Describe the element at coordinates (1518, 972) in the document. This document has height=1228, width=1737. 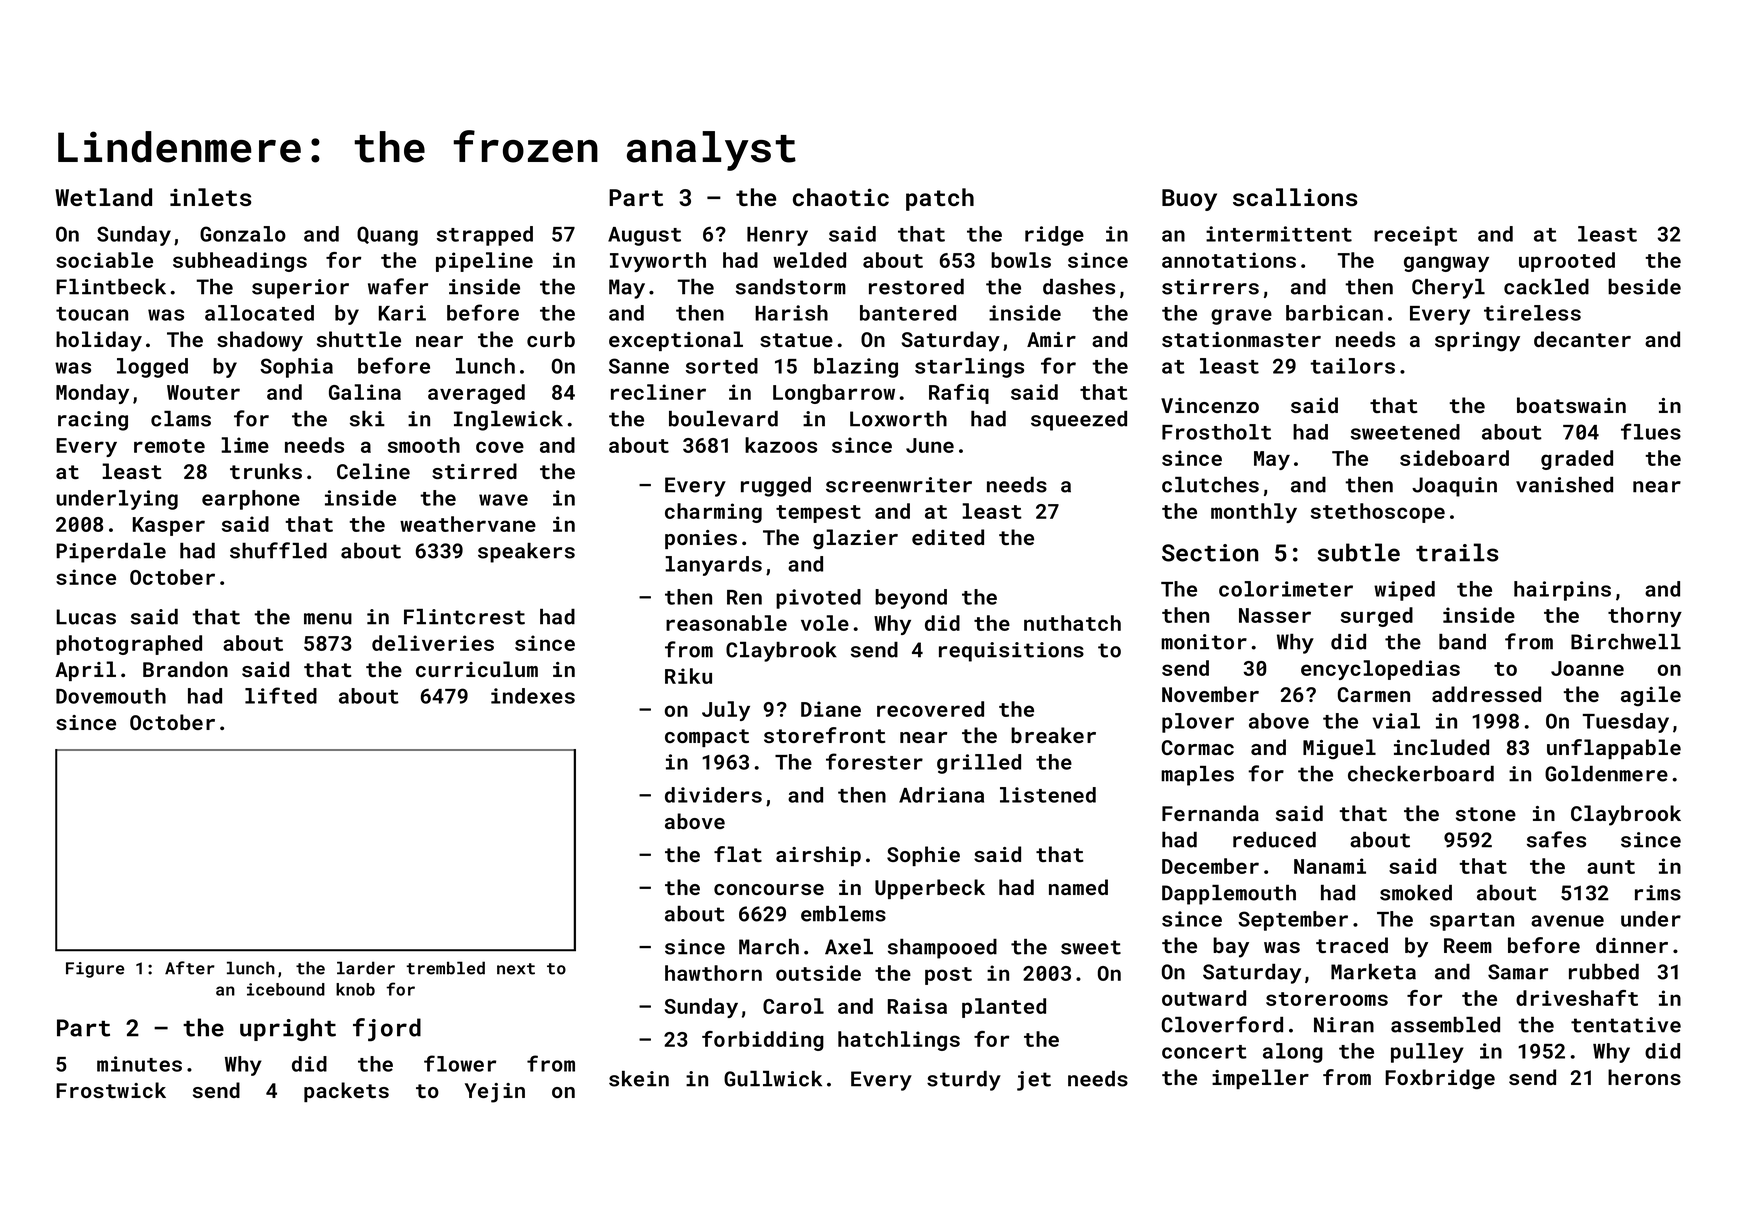
I see `Samar` at that location.
